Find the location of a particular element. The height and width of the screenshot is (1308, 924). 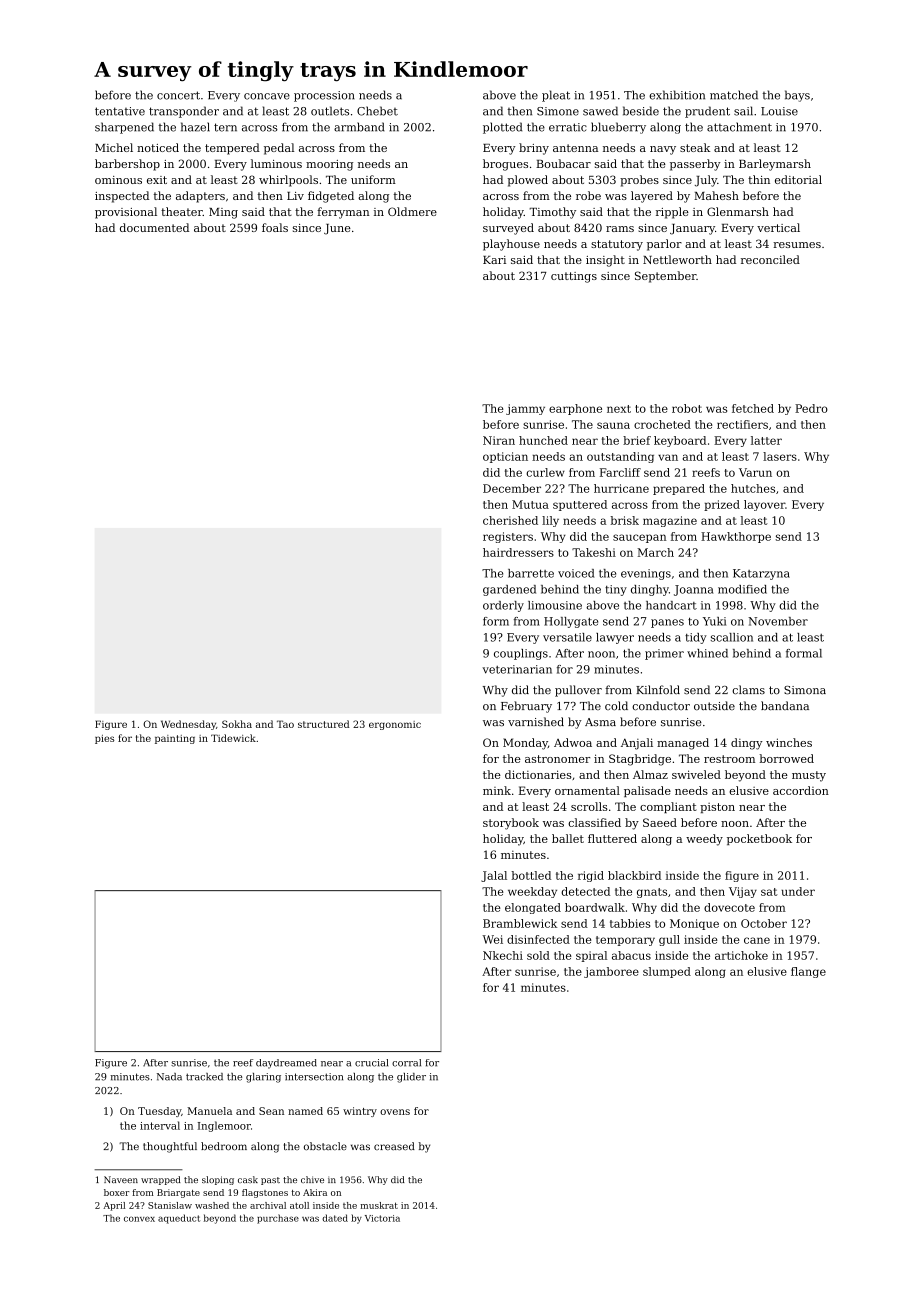

bays is located at coordinates (797, 96).
